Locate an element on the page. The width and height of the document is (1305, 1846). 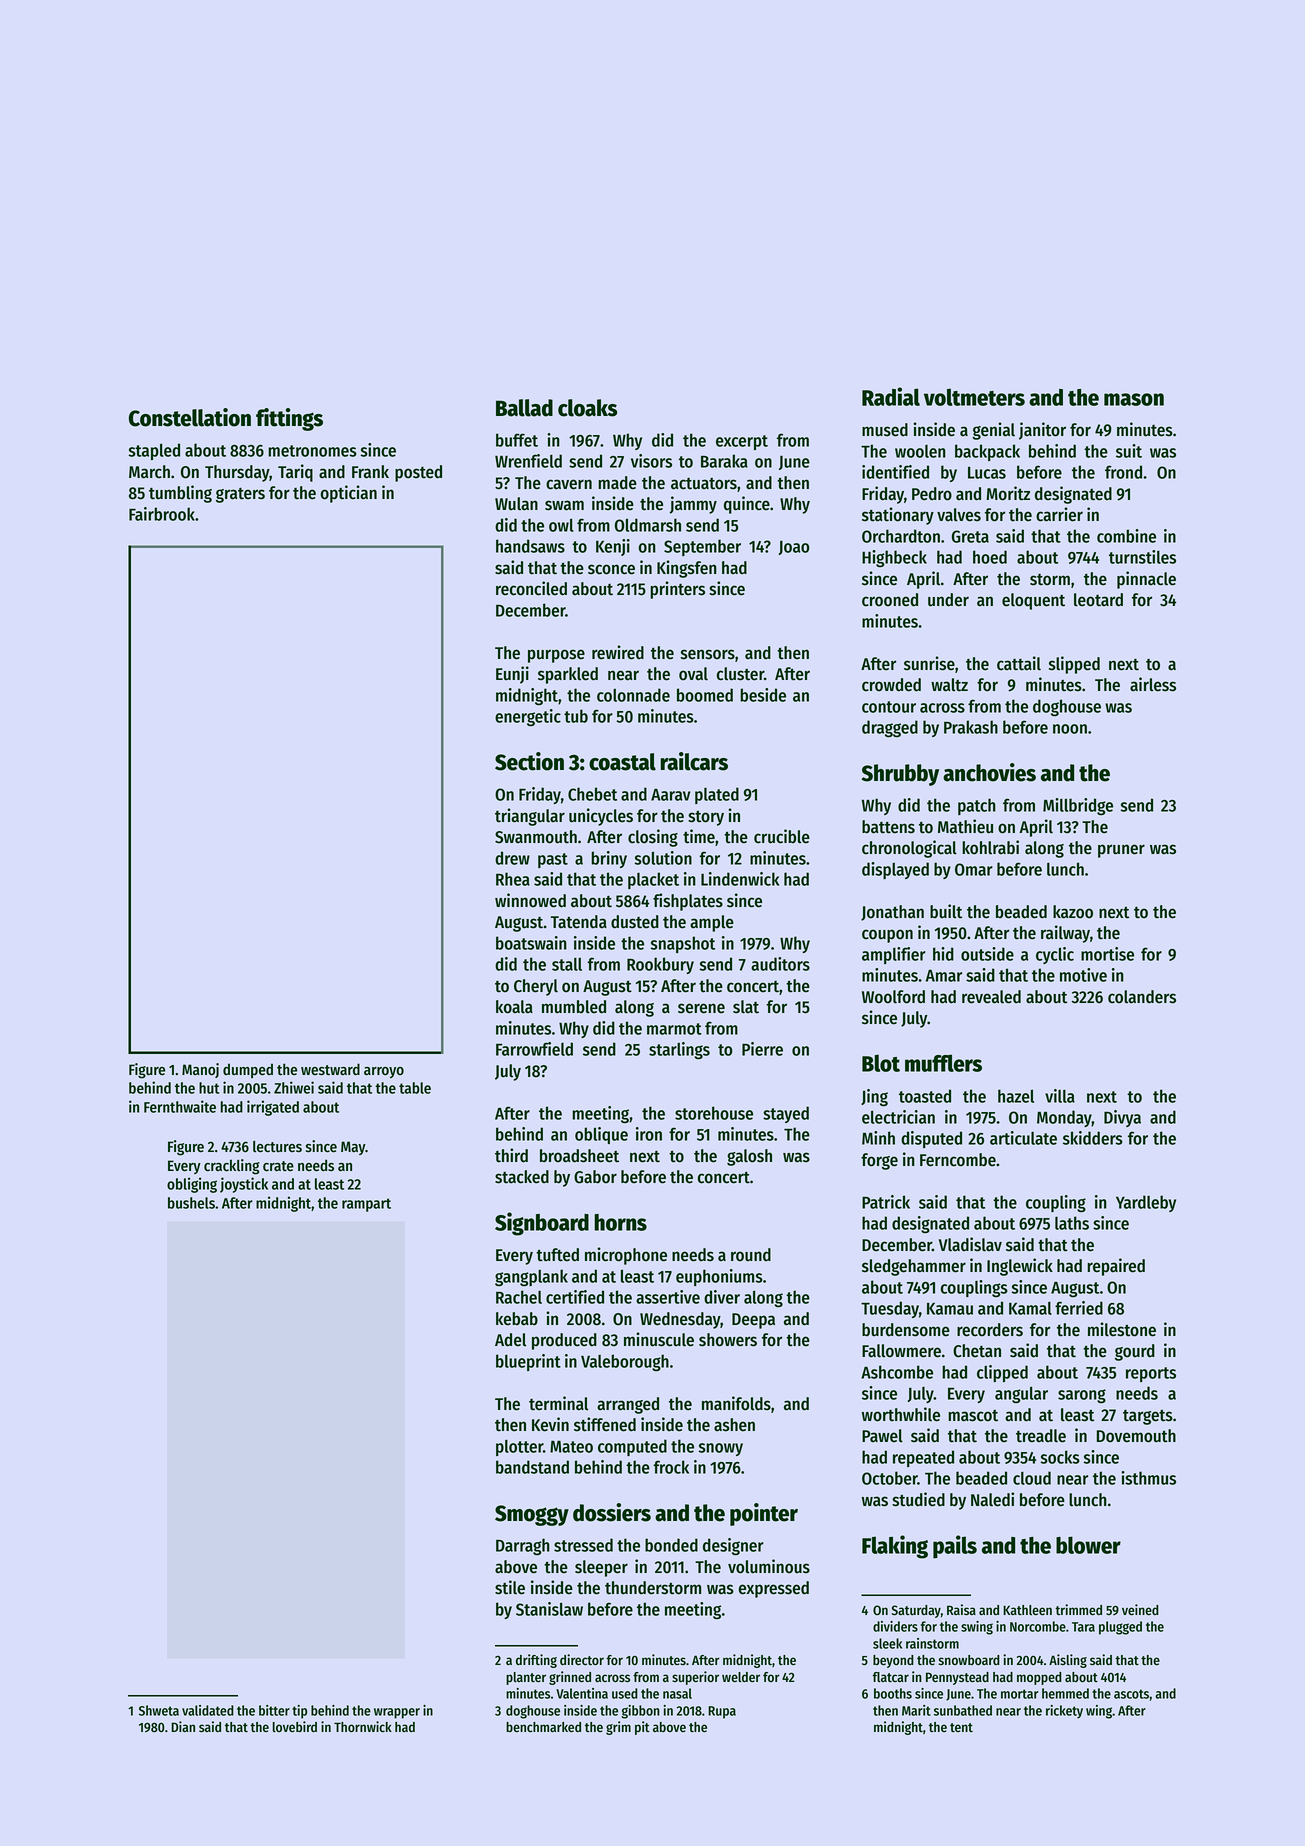
Ballad is located at coordinates (524, 408).
